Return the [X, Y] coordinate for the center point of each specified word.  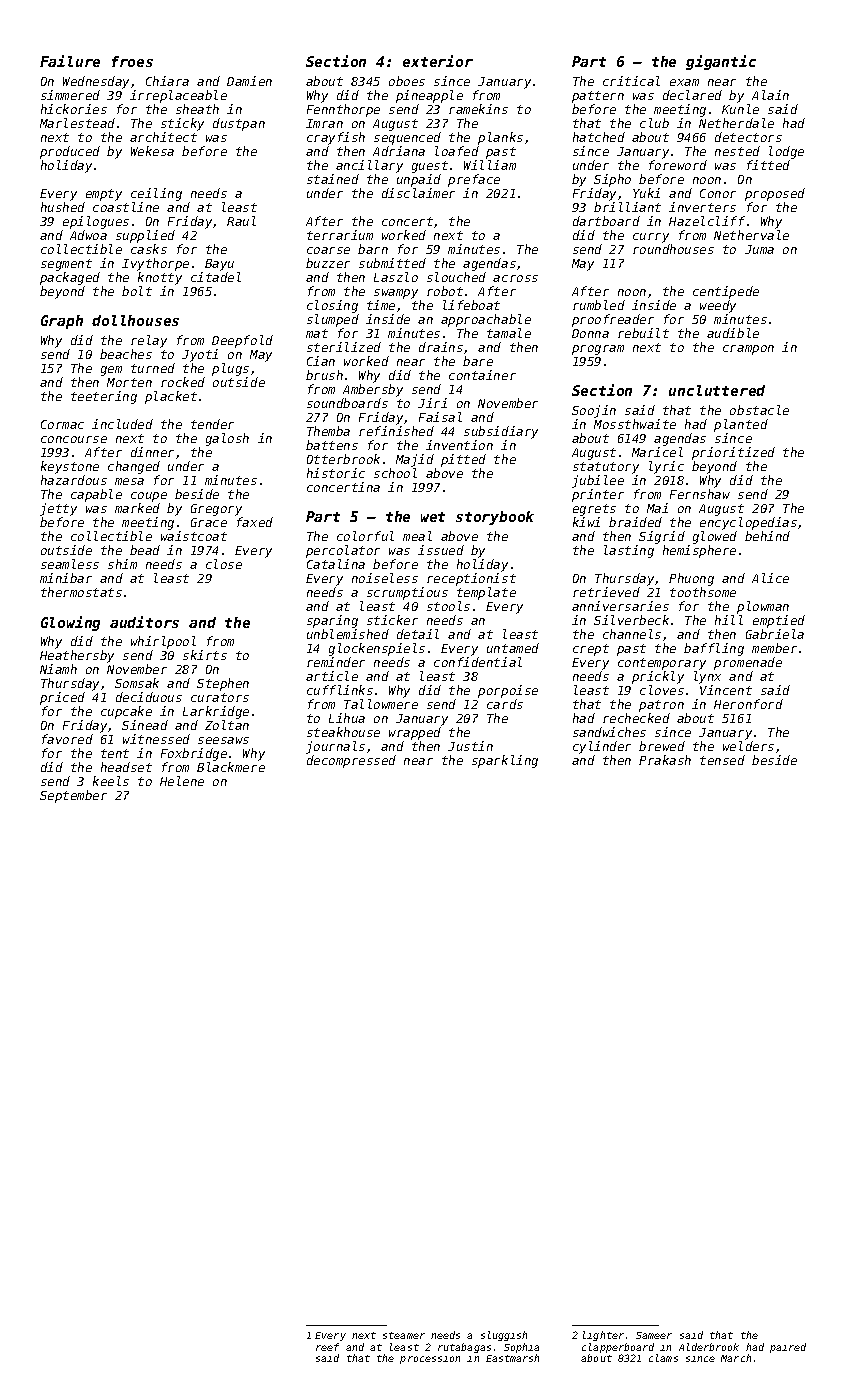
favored [67, 739]
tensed [722, 760]
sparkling [505, 761]
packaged [70, 278]
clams [663, 1358]
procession [430, 1360]
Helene [182, 781]
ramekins [478, 109]
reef [327, 1347]
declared [692, 95]
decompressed [351, 761]
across [515, 278]
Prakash [665, 760]
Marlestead [77, 123]
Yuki [646, 193]
